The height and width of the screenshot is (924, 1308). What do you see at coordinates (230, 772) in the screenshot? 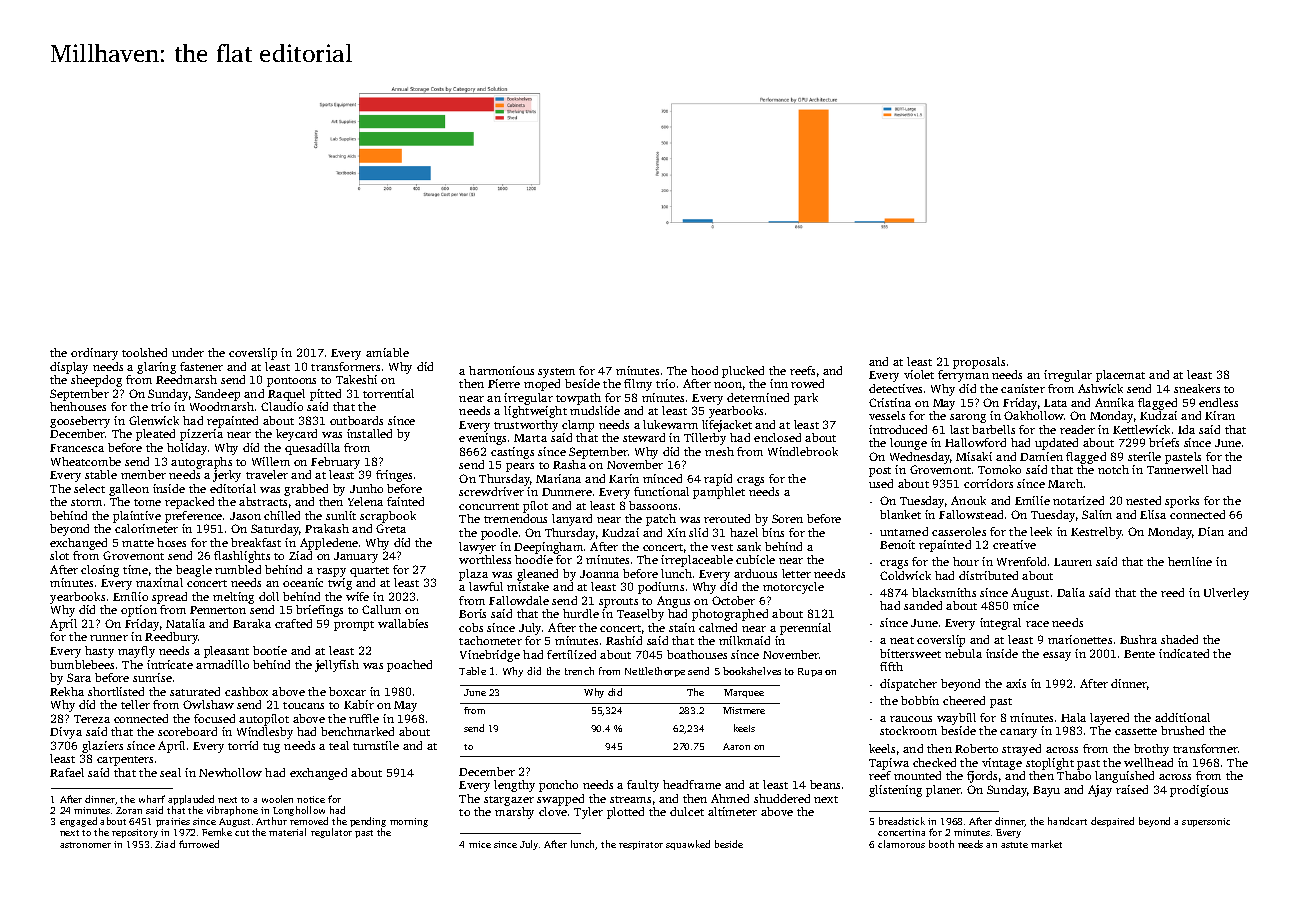
I see `Newhollow` at bounding box center [230, 772].
